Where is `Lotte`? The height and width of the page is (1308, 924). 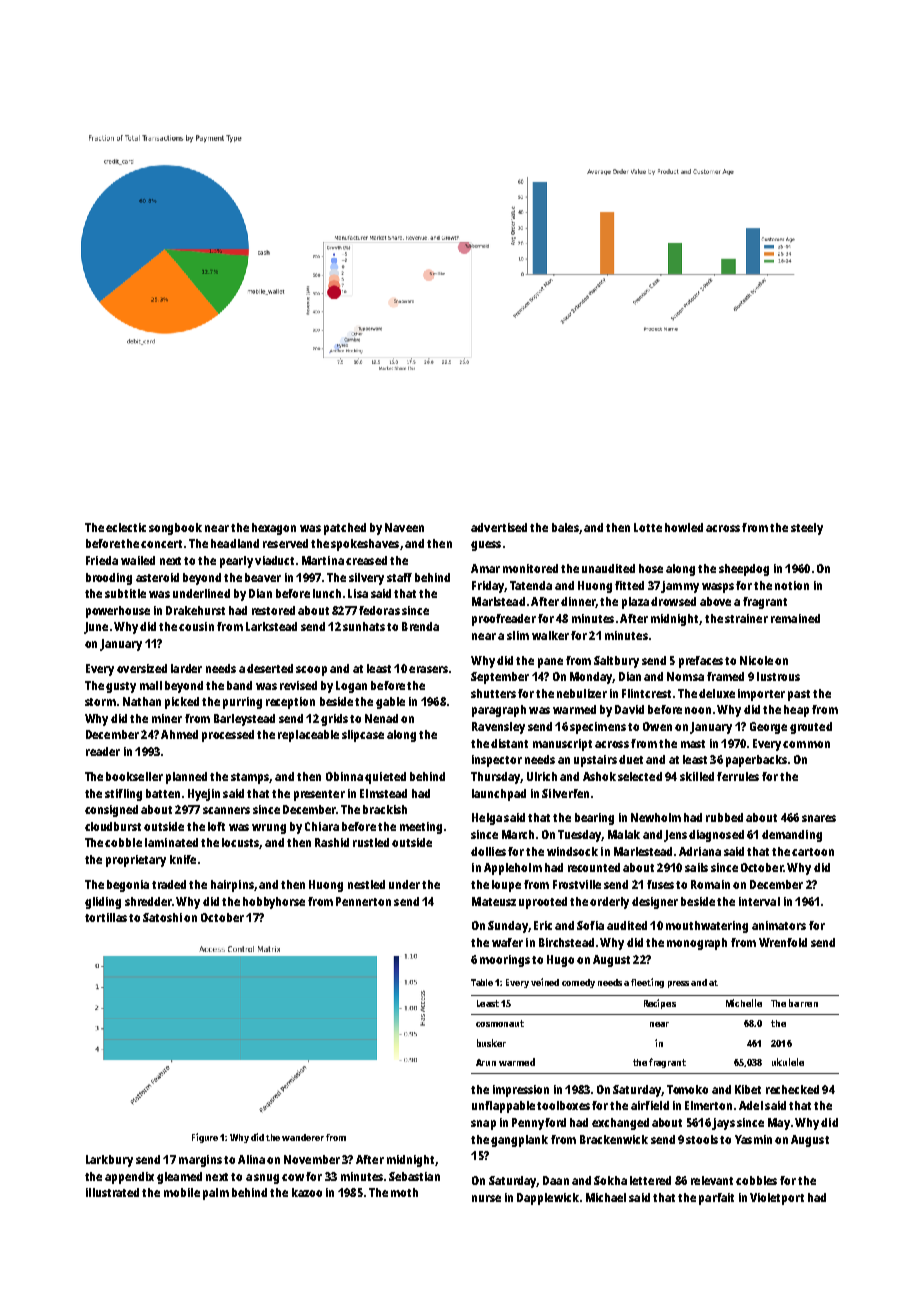 Lotte is located at coordinates (648, 527).
